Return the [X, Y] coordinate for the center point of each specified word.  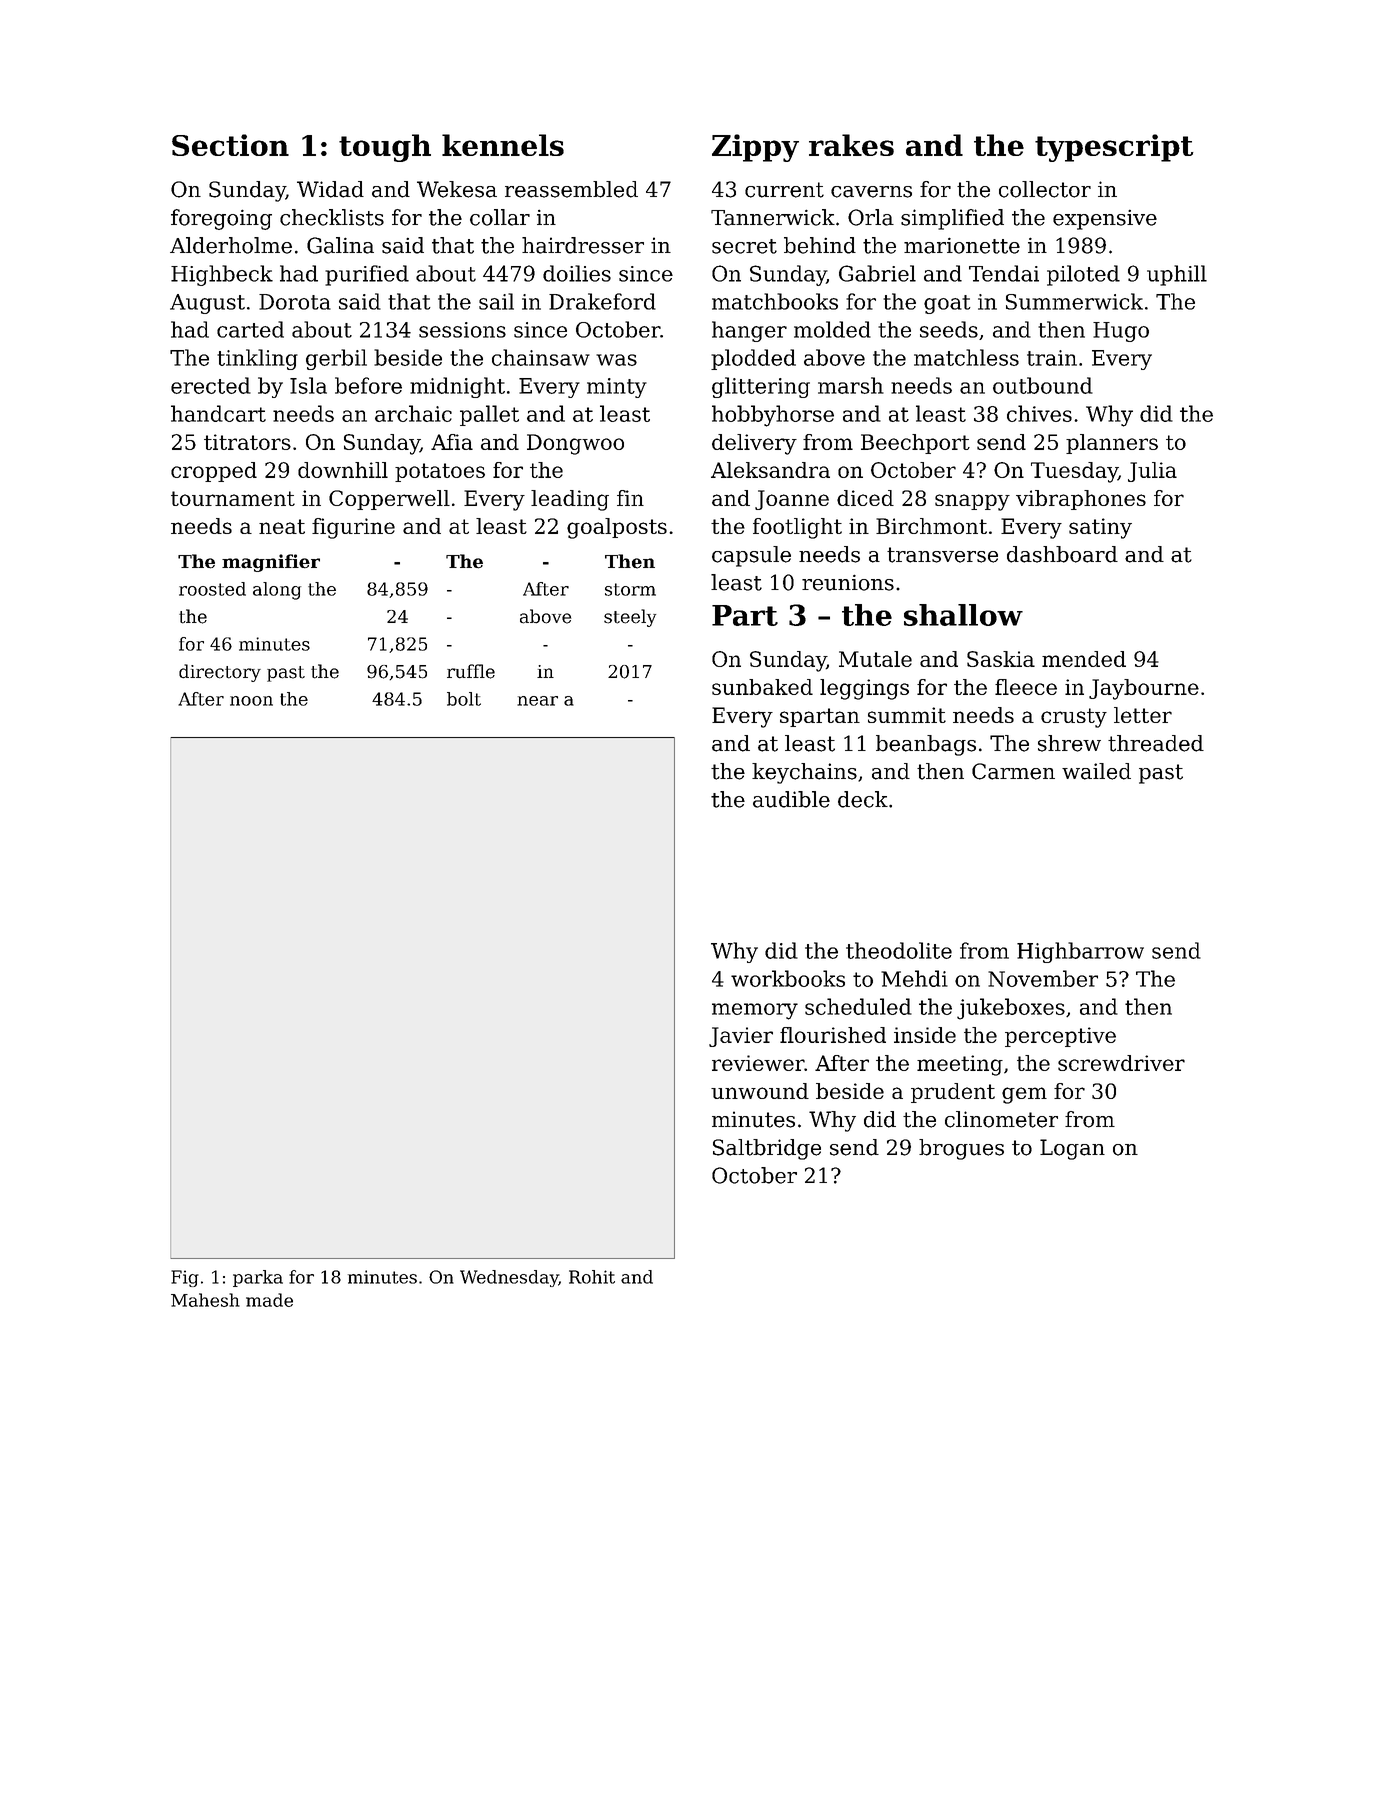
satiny [1100, 528]
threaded [1156, 743]
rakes [851, 145]
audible [791, 799]
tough [385, 148]
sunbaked [762, 687]
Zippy [755, 148]
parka [258, 1278]
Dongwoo [575, 444]
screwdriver [1121, 1063]
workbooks [788, 978]
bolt [464, 699]
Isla [308, 385]
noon [251, 701]
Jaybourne [1144, 689]
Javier [741, 1037]
